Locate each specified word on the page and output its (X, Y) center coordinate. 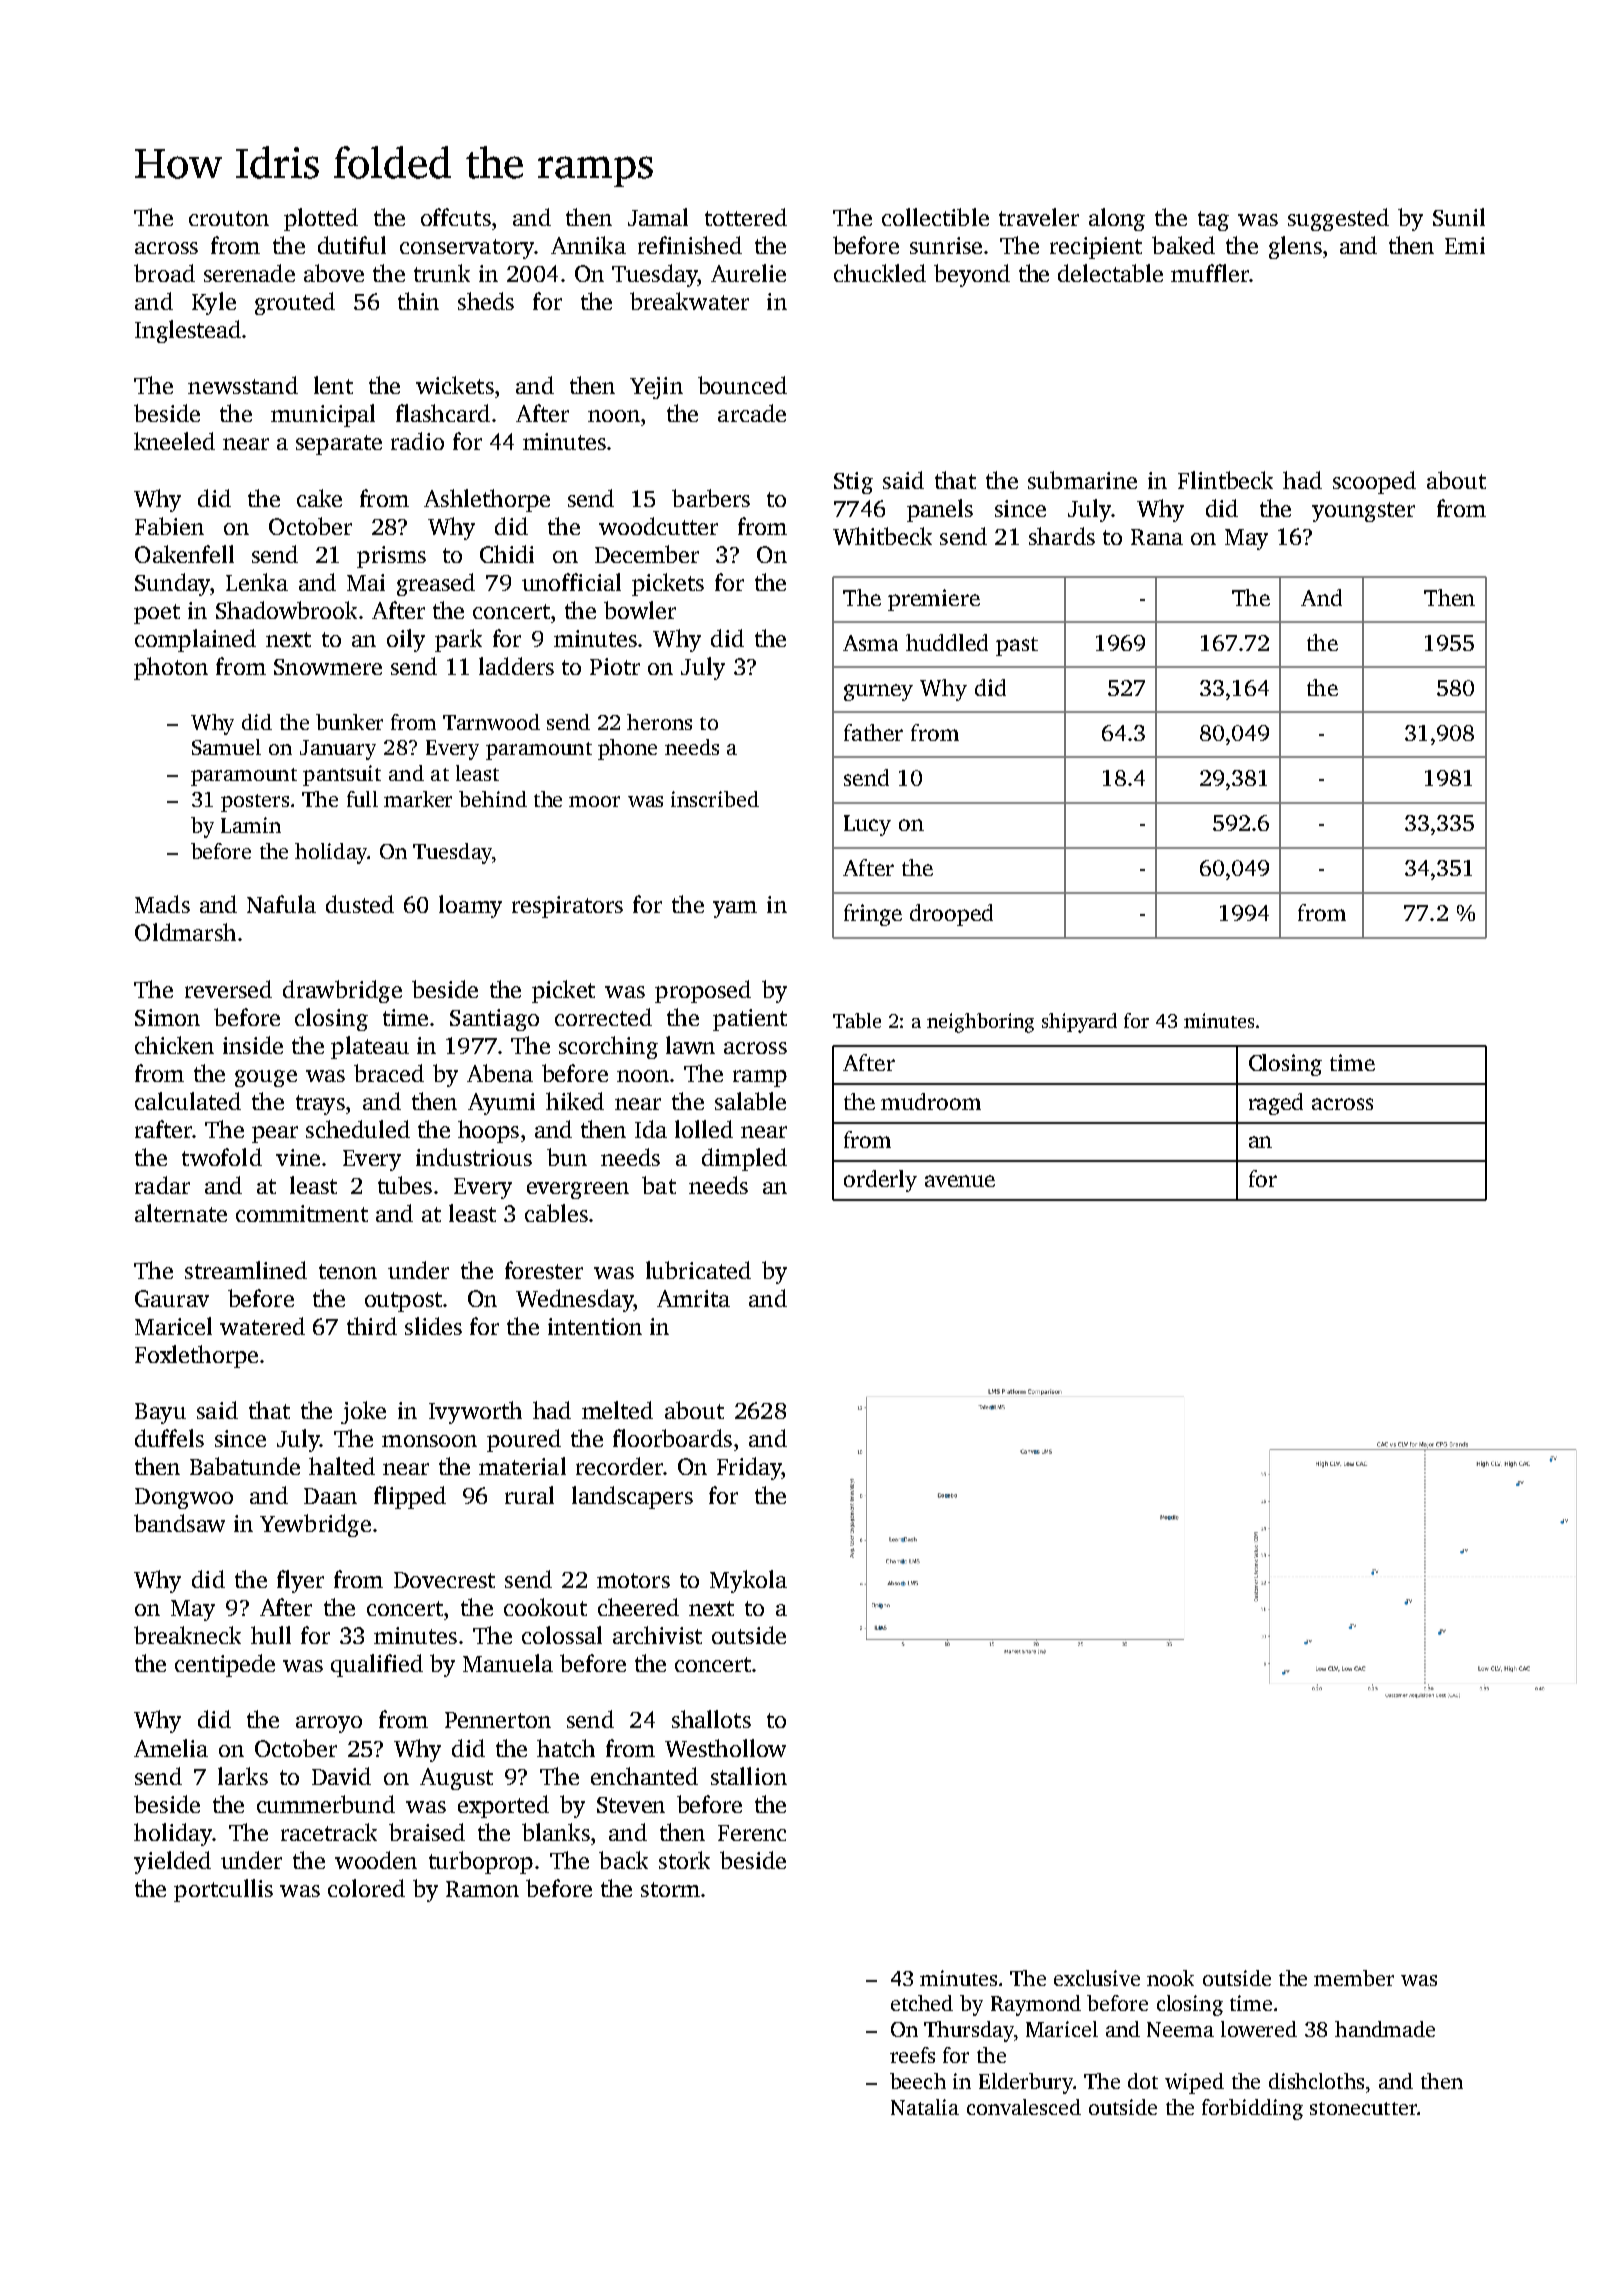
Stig (853, 483)
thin (418, 301)
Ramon (482, 1889)
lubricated (698, 1270)
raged (1276, 1104)
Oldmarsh (185, 932)
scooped (1374, 482)
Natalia (925, 2107)
